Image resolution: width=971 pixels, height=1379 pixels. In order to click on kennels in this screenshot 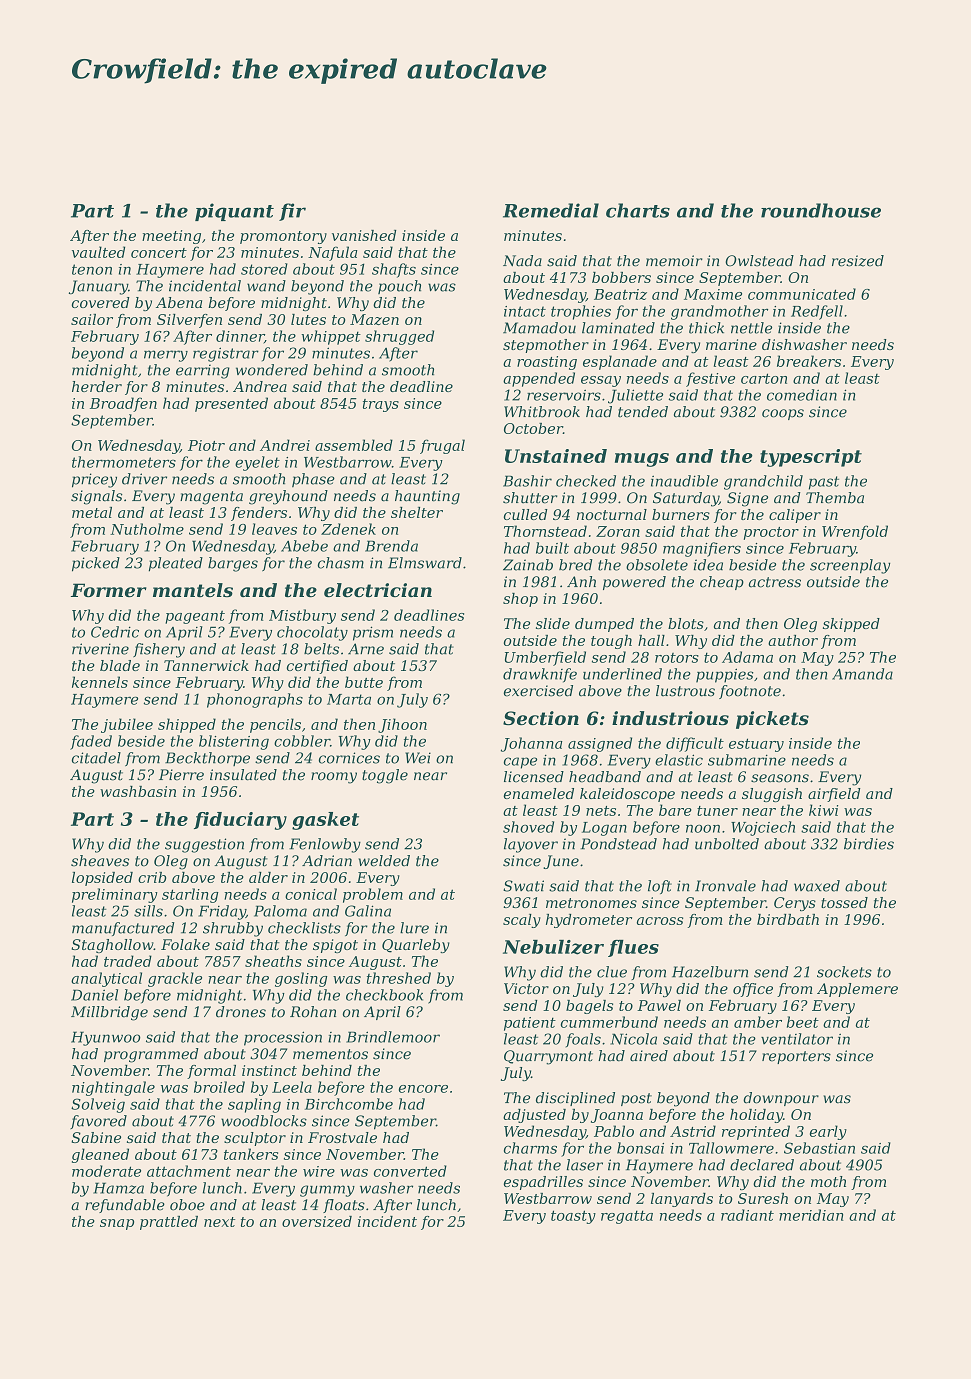, I will do `click(100, 682)`.
